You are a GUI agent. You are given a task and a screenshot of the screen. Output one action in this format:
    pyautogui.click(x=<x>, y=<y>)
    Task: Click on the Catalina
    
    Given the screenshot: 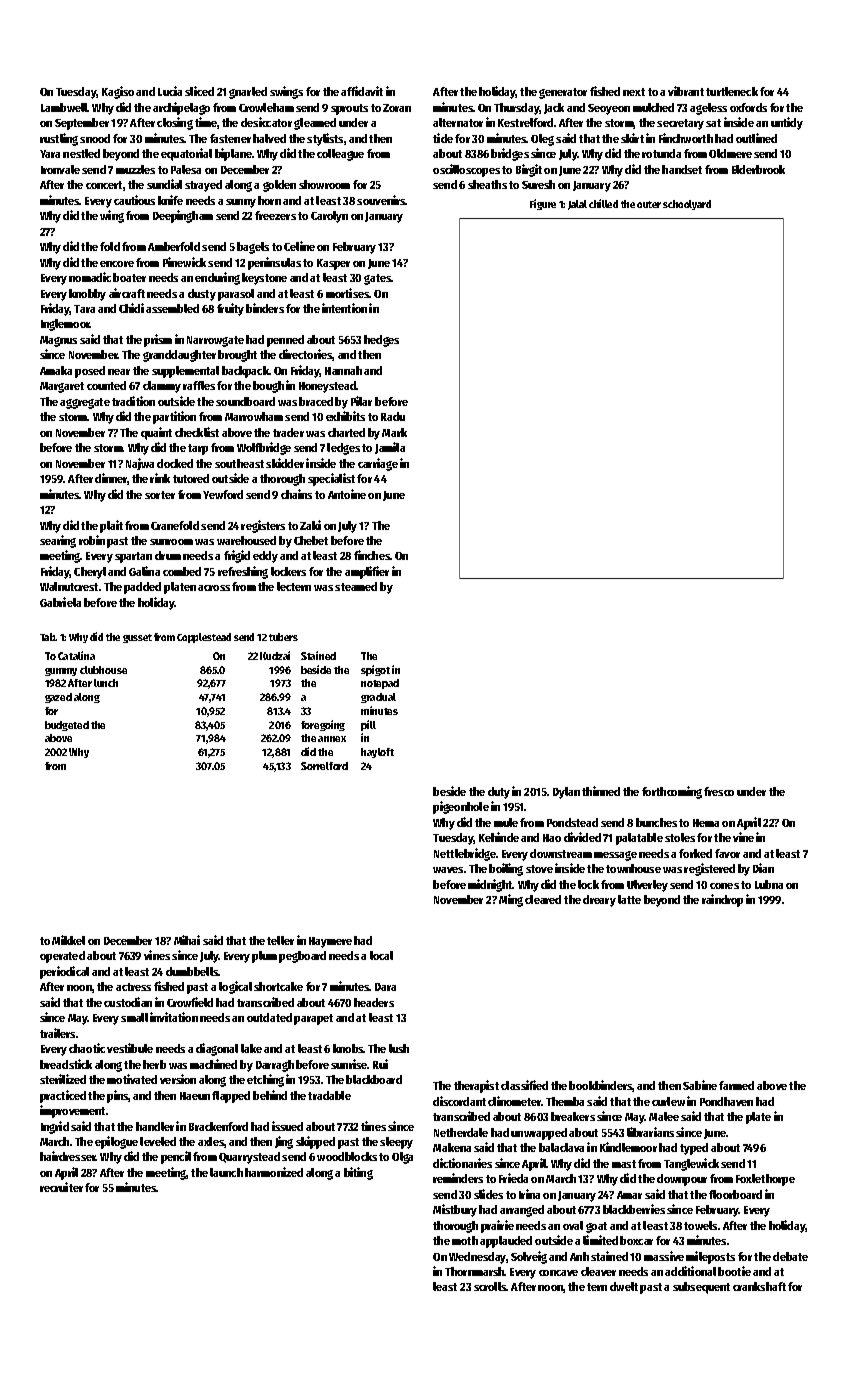 What is the action you would take?
    pyautogui.click(x=76, y=655)
